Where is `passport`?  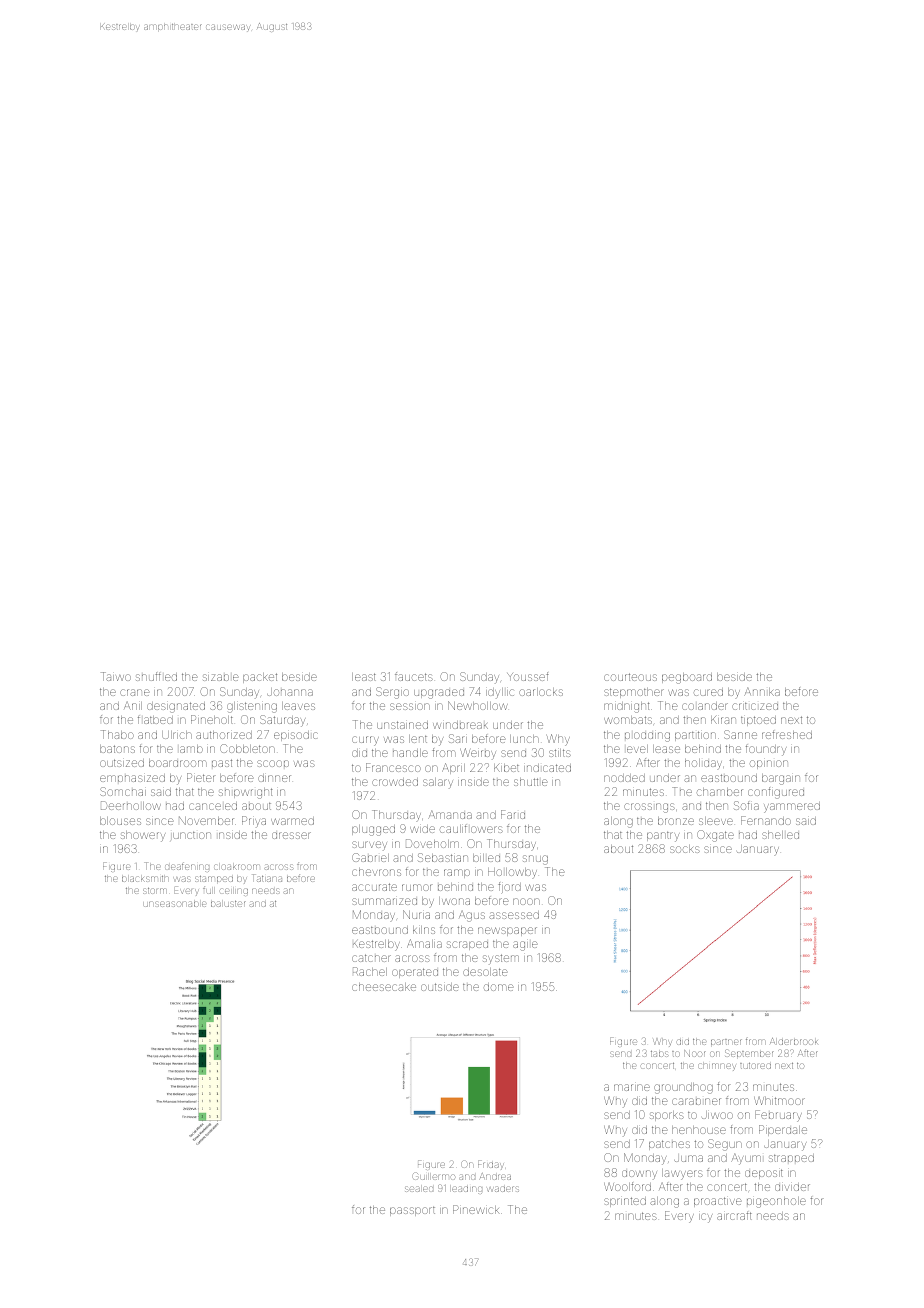 passport is located at coordinates (412, 1211).
